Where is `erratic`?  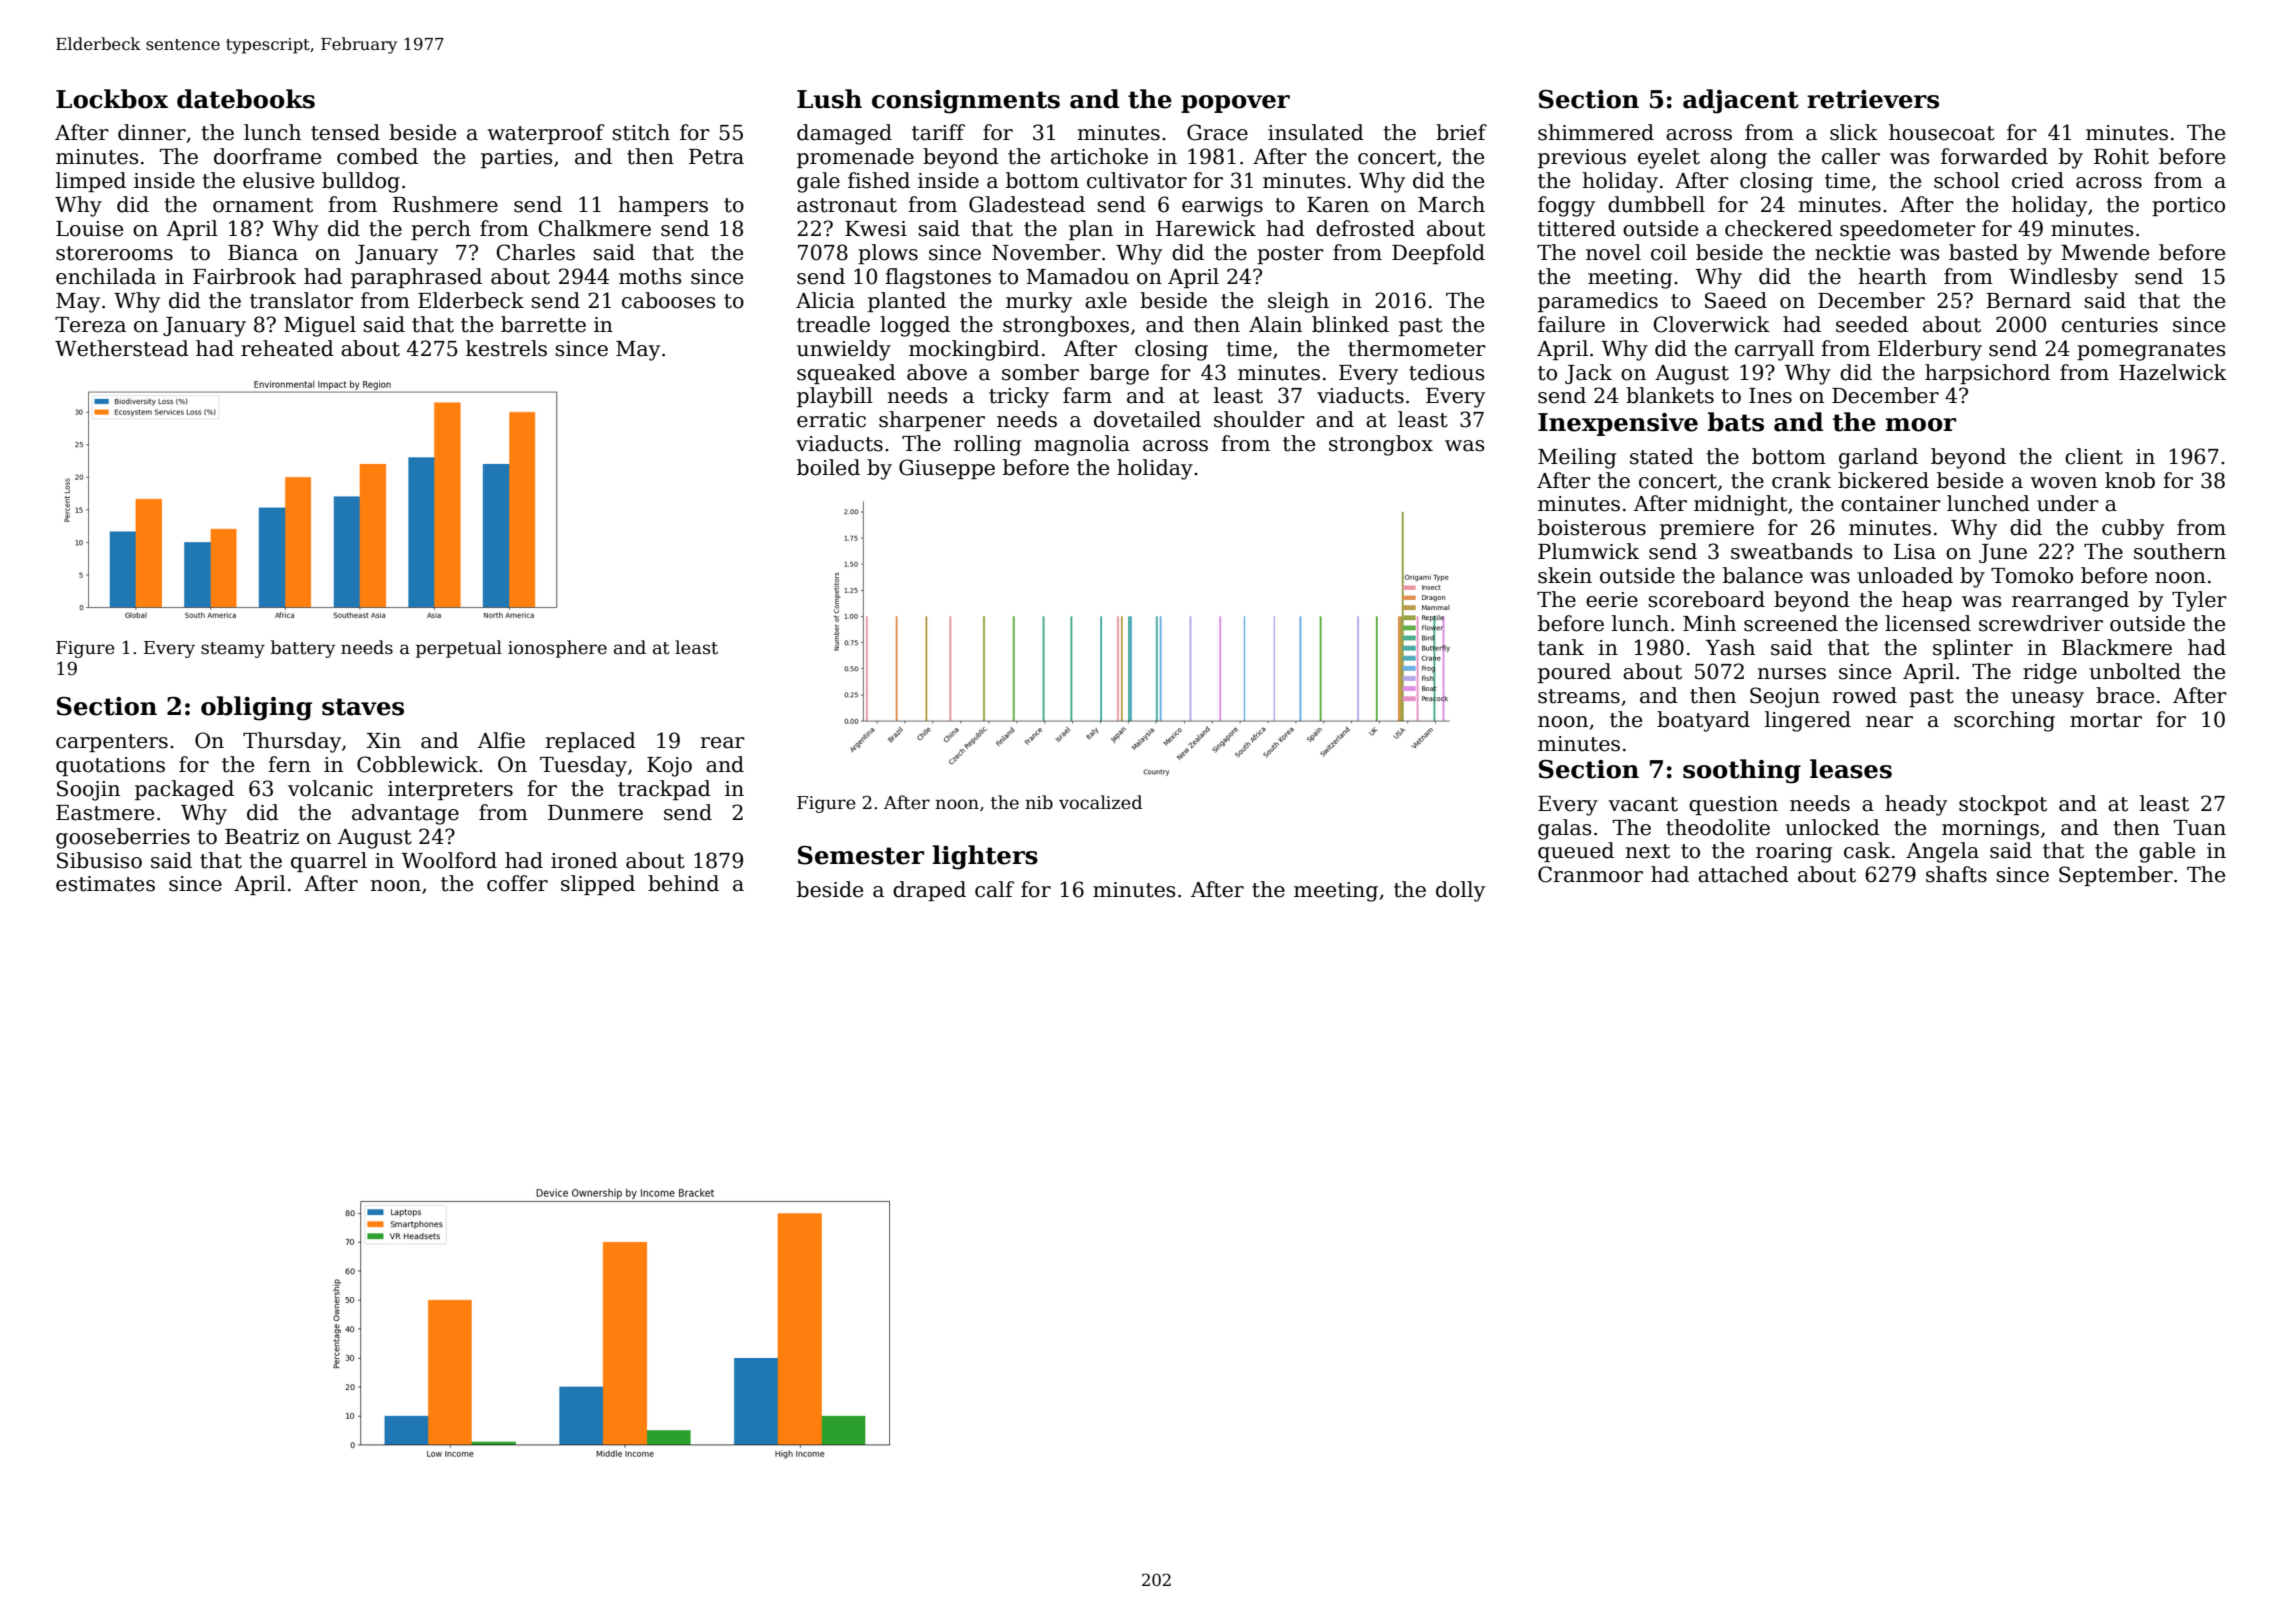
erratic is located at coordinates (831, 420).
